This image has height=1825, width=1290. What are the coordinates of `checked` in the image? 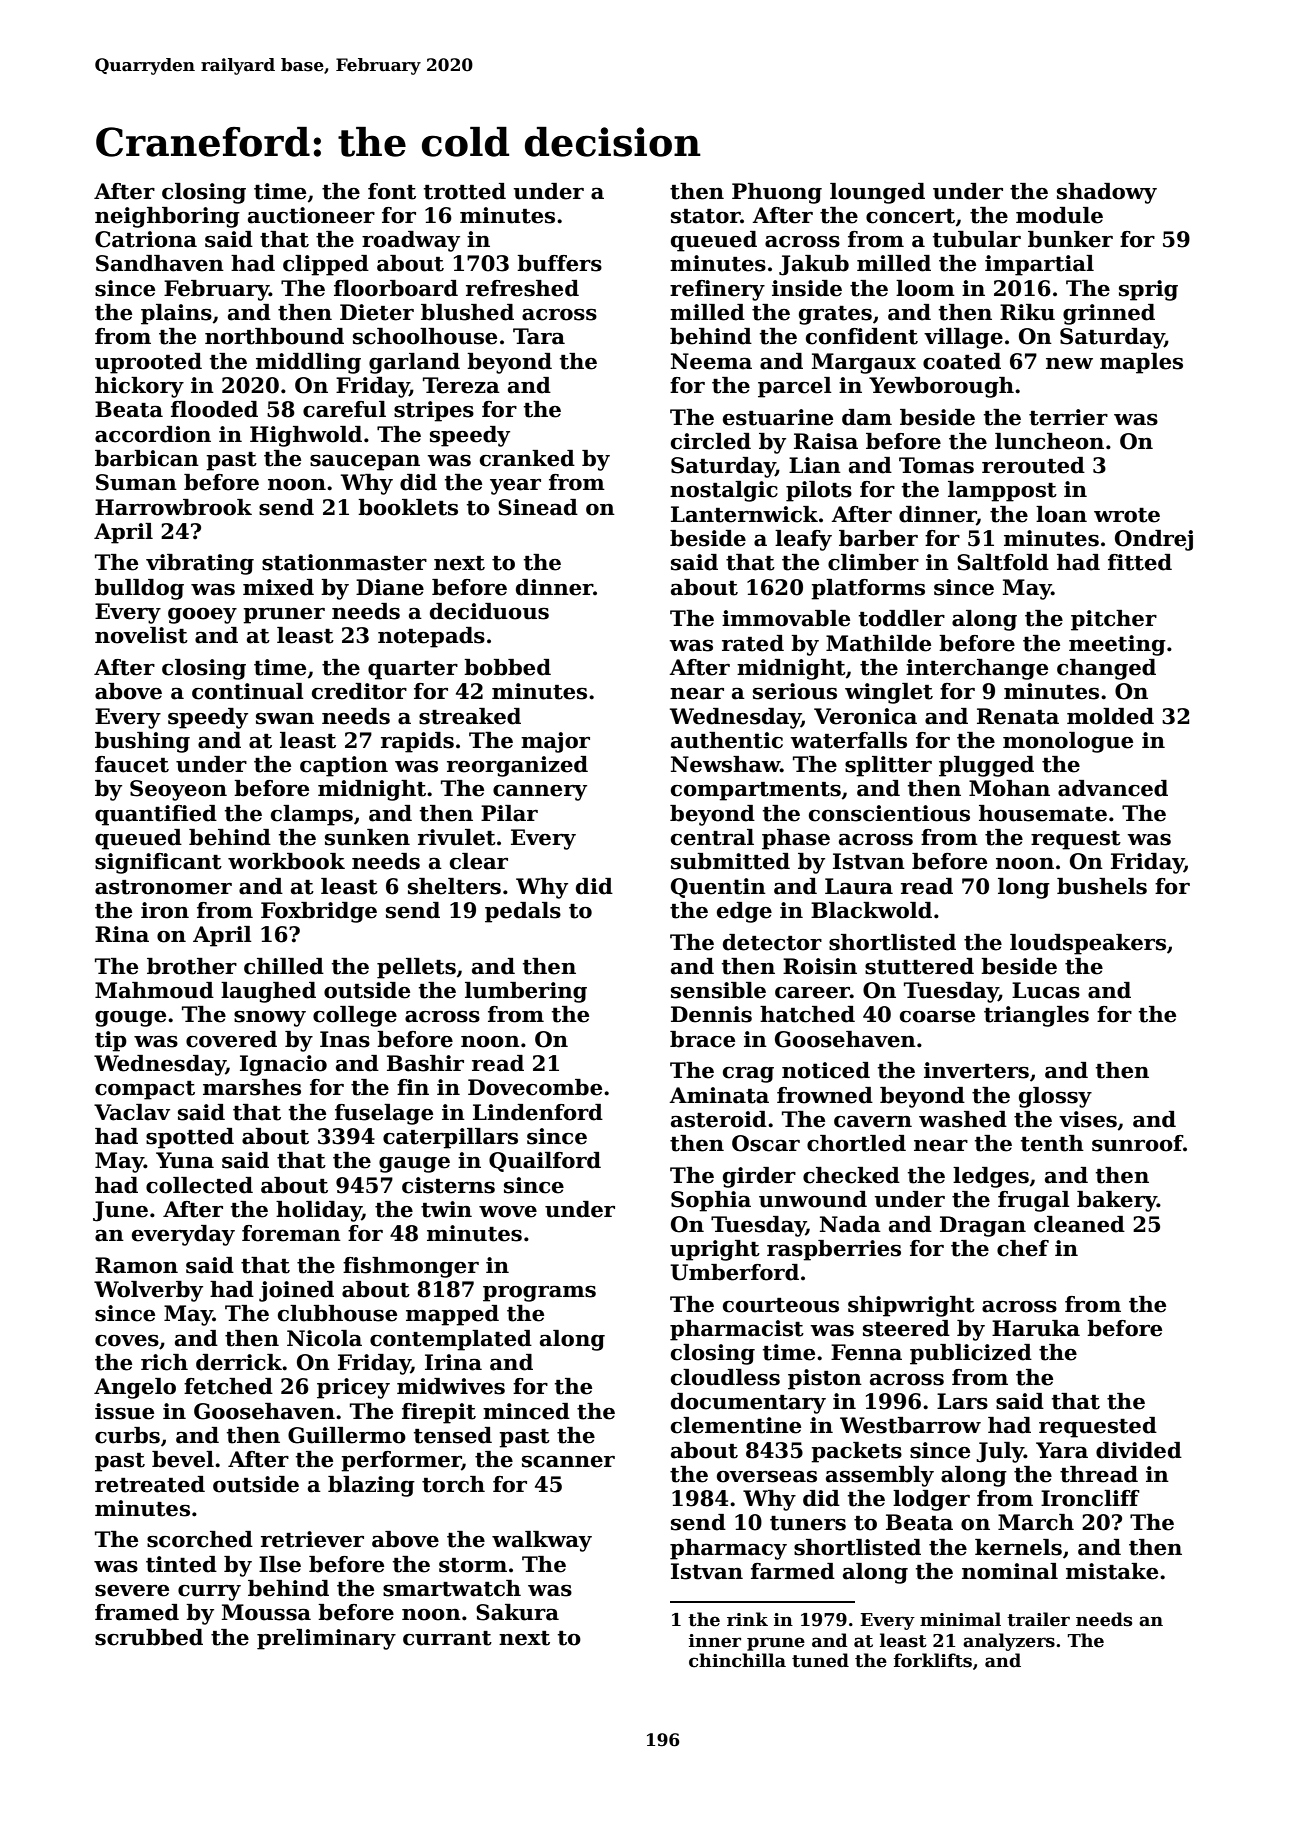 It's located at (851, 1175).
